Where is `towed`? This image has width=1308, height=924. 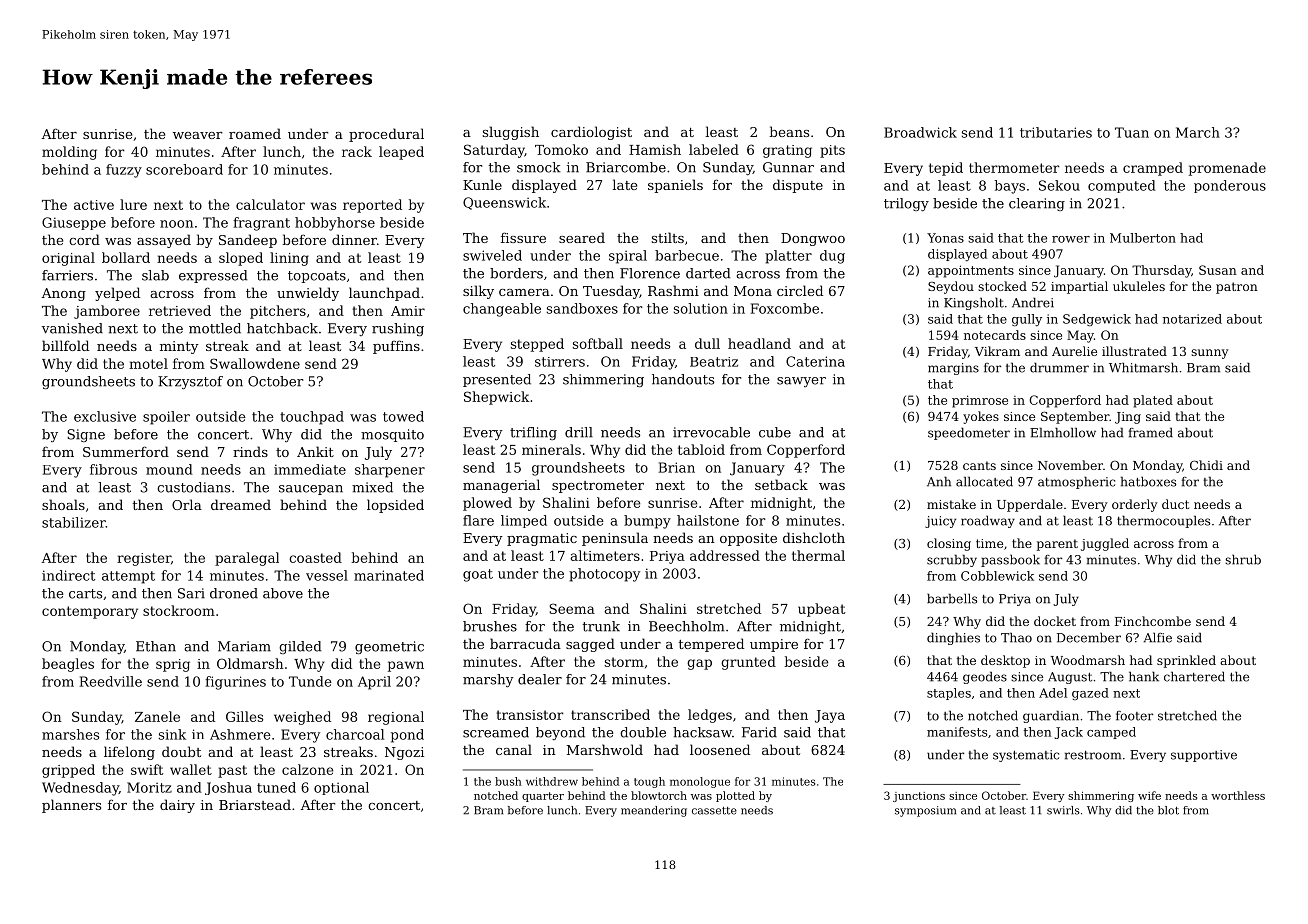 towed is located at coordinates (403, 416).
